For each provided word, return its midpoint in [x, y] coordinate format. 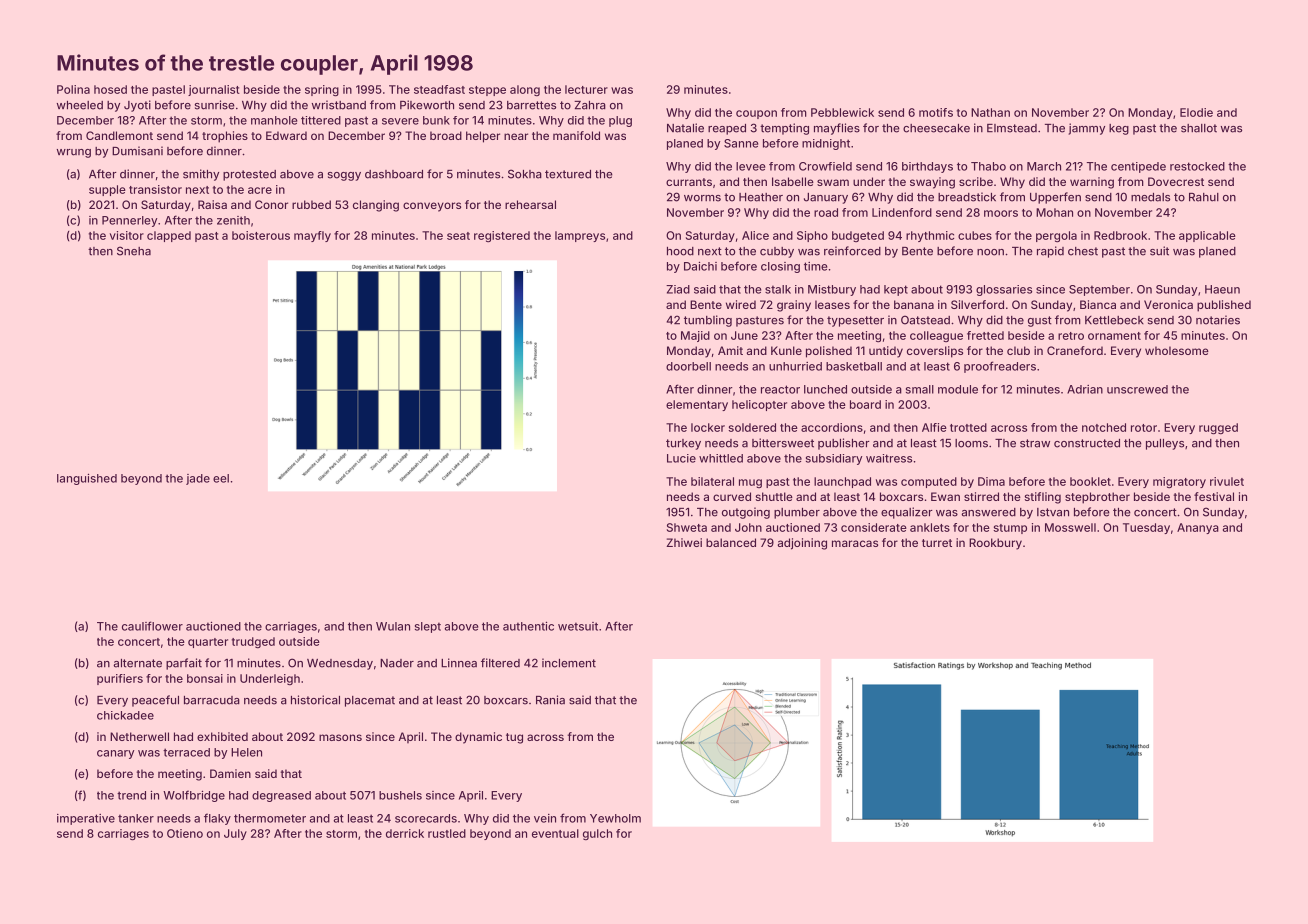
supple [107, 190]
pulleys [1165, 444]
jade [198, 479]
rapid [1050, 252]
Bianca [1098, 304]
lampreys [580, 236]
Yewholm [615, 818]
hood [680, 251]
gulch [597, 834]
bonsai [205, 678]
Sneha [134, 251]
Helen [246, 752]
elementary [697, 405]
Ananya [1198, 528]
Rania [550, 700]
